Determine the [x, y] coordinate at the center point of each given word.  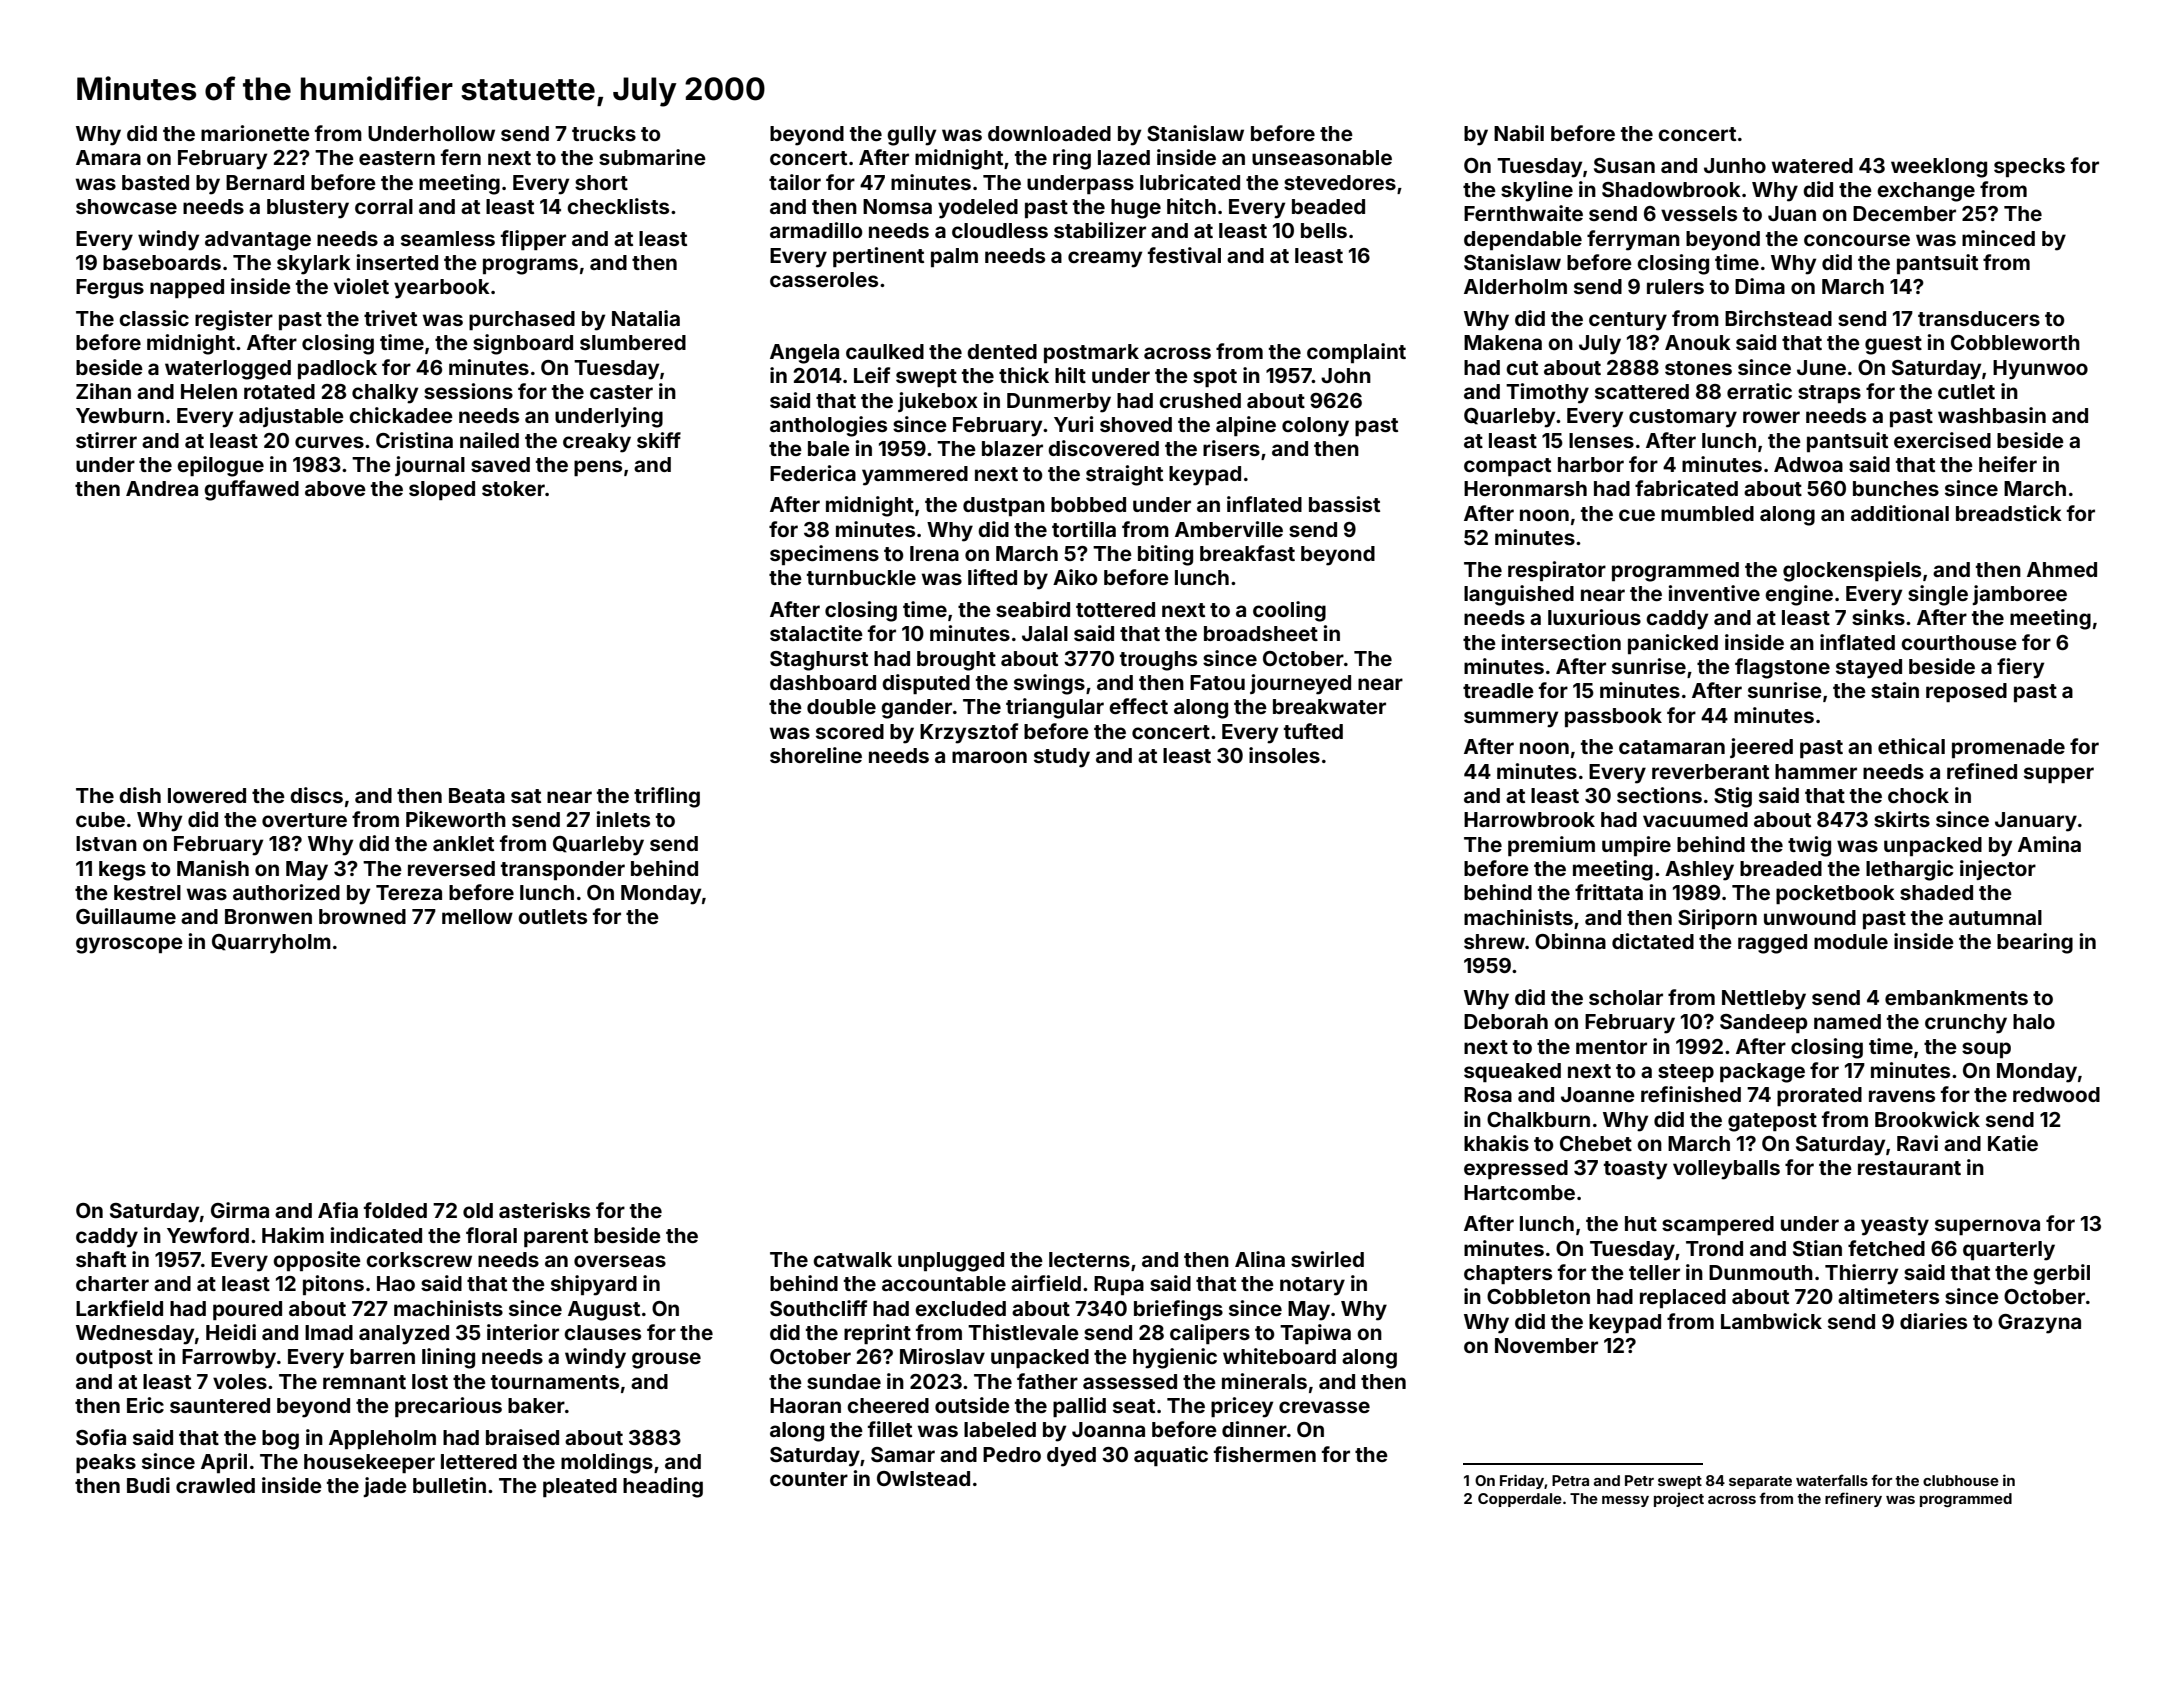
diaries [1933, 1321]
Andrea [162, 488]
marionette [255, 133]
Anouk [1698, 342]
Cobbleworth [2015, 342]
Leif [872, 375]
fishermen [1265, 1454]
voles [240, 1381]
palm [954, 257]
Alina [1260, 1259]
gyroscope [129, 945]
